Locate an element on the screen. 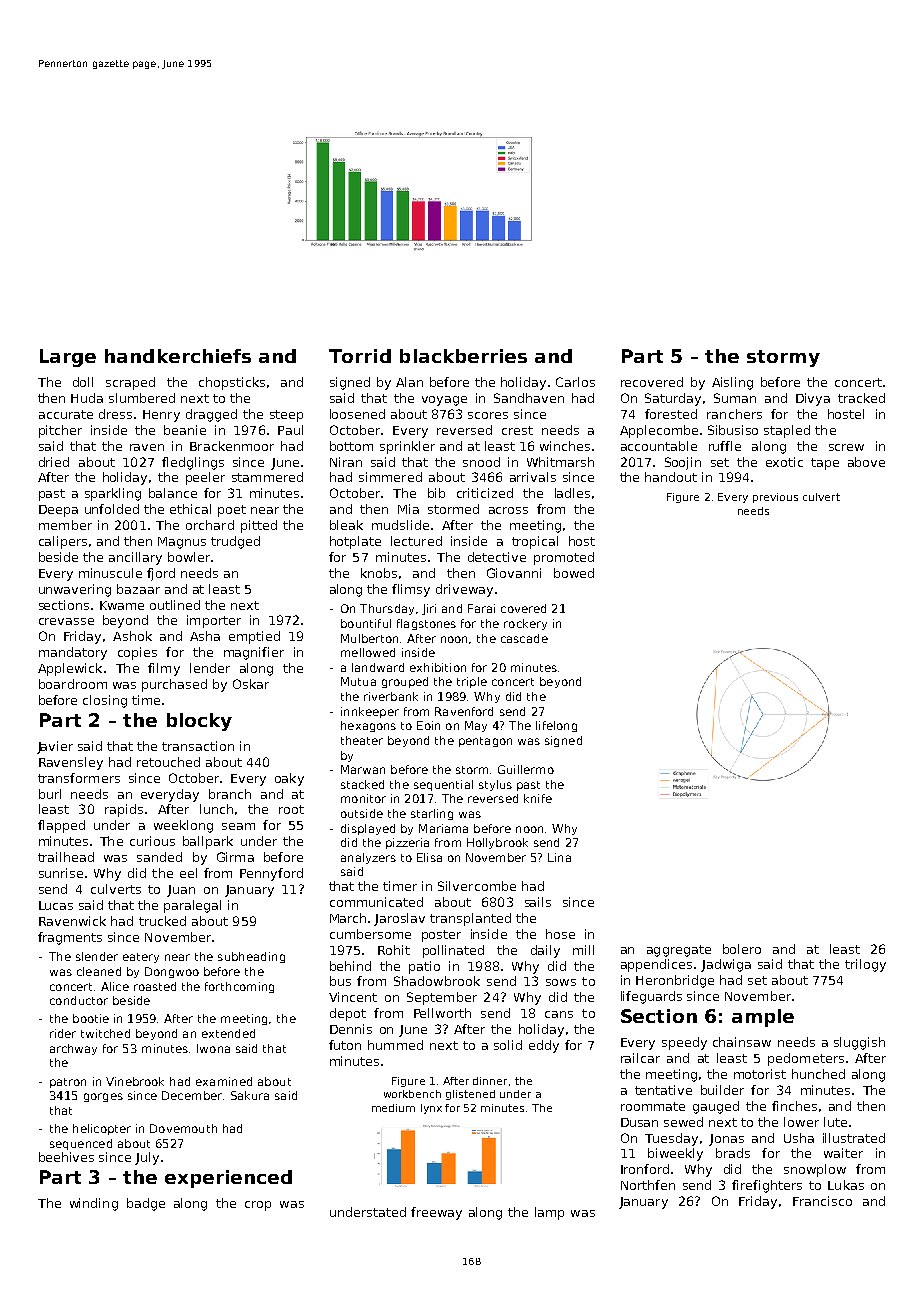  crop is located at coordinates (258, 1206).
